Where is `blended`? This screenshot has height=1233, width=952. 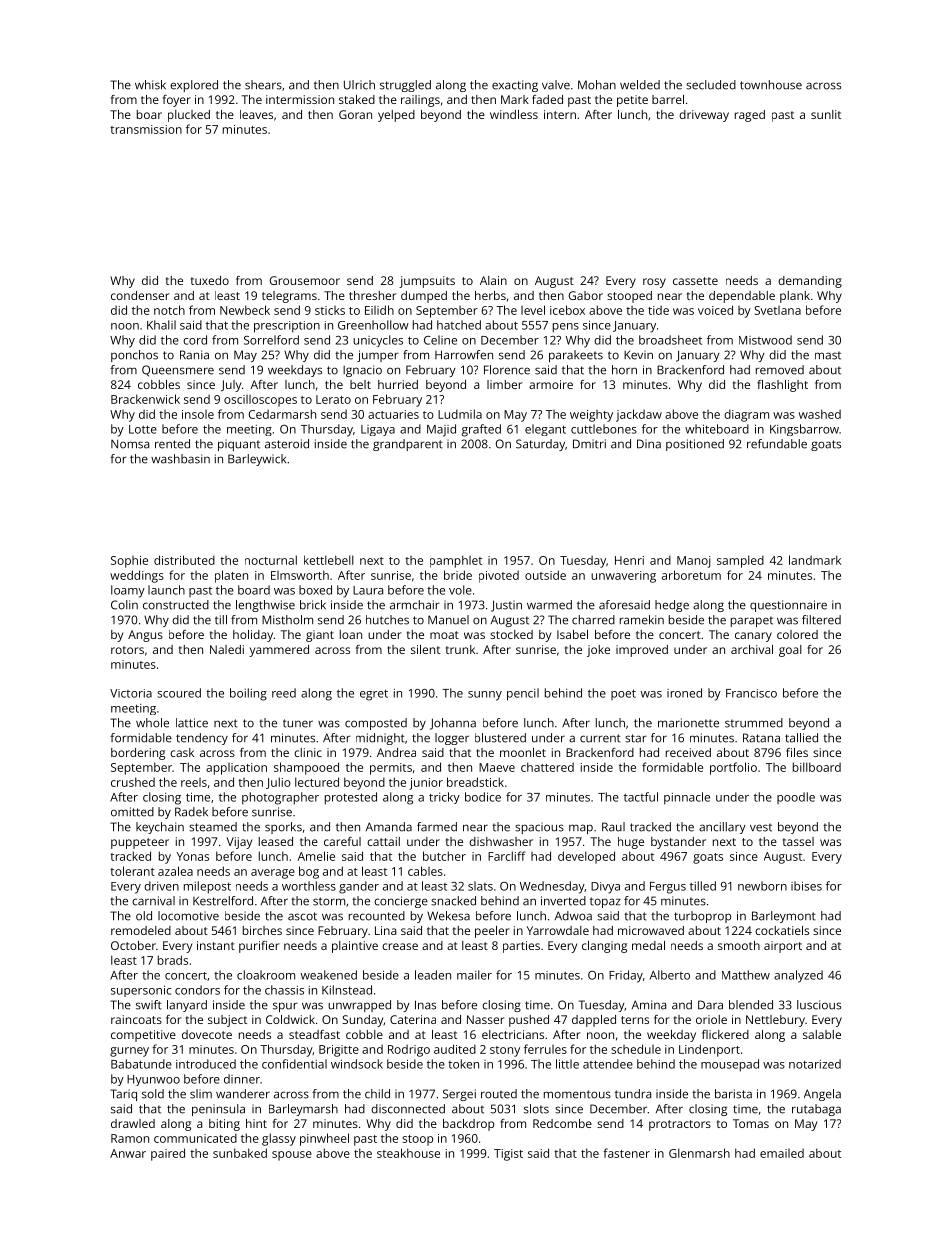 blended is located at coordinates (751, 1005).
